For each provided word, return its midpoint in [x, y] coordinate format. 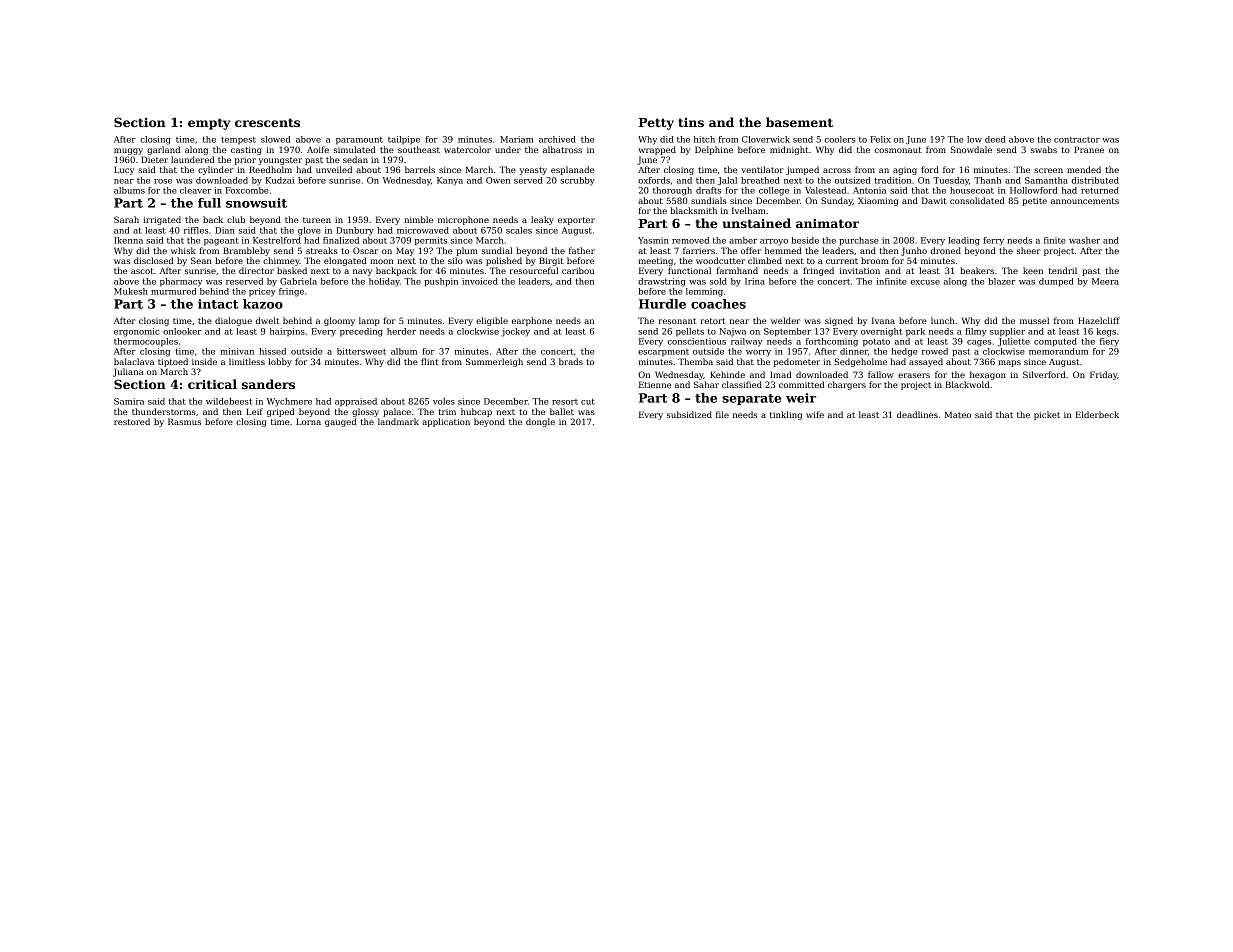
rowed [935, 351]
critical [212, 384]
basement [799, 122]
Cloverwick [766, 139]
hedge [905, 352]
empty [209, 124]
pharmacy [181, 282]
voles [444, 401]
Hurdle [662, 304]
